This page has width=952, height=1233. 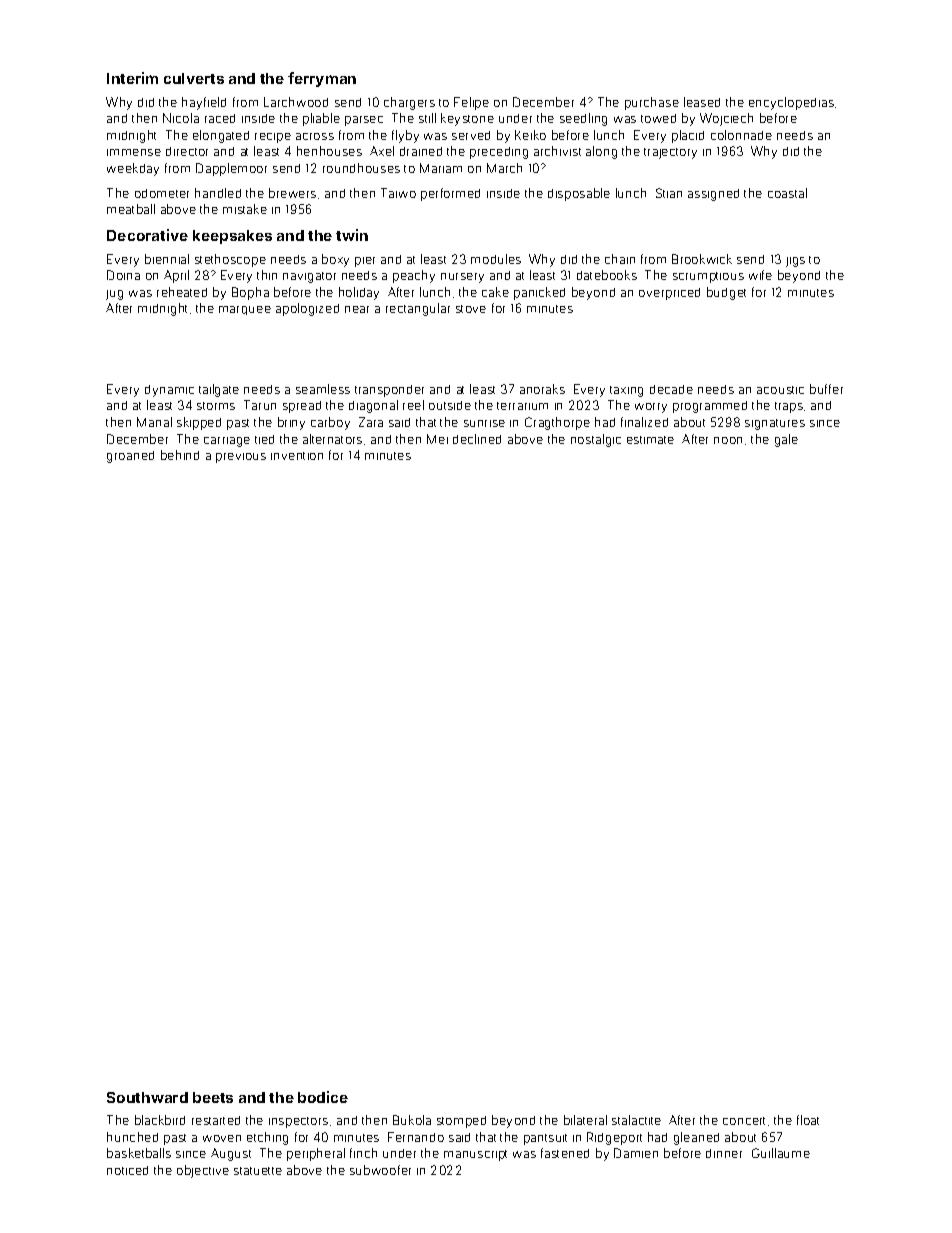 I want to click on bodice, so click(x=323, y=1097).
